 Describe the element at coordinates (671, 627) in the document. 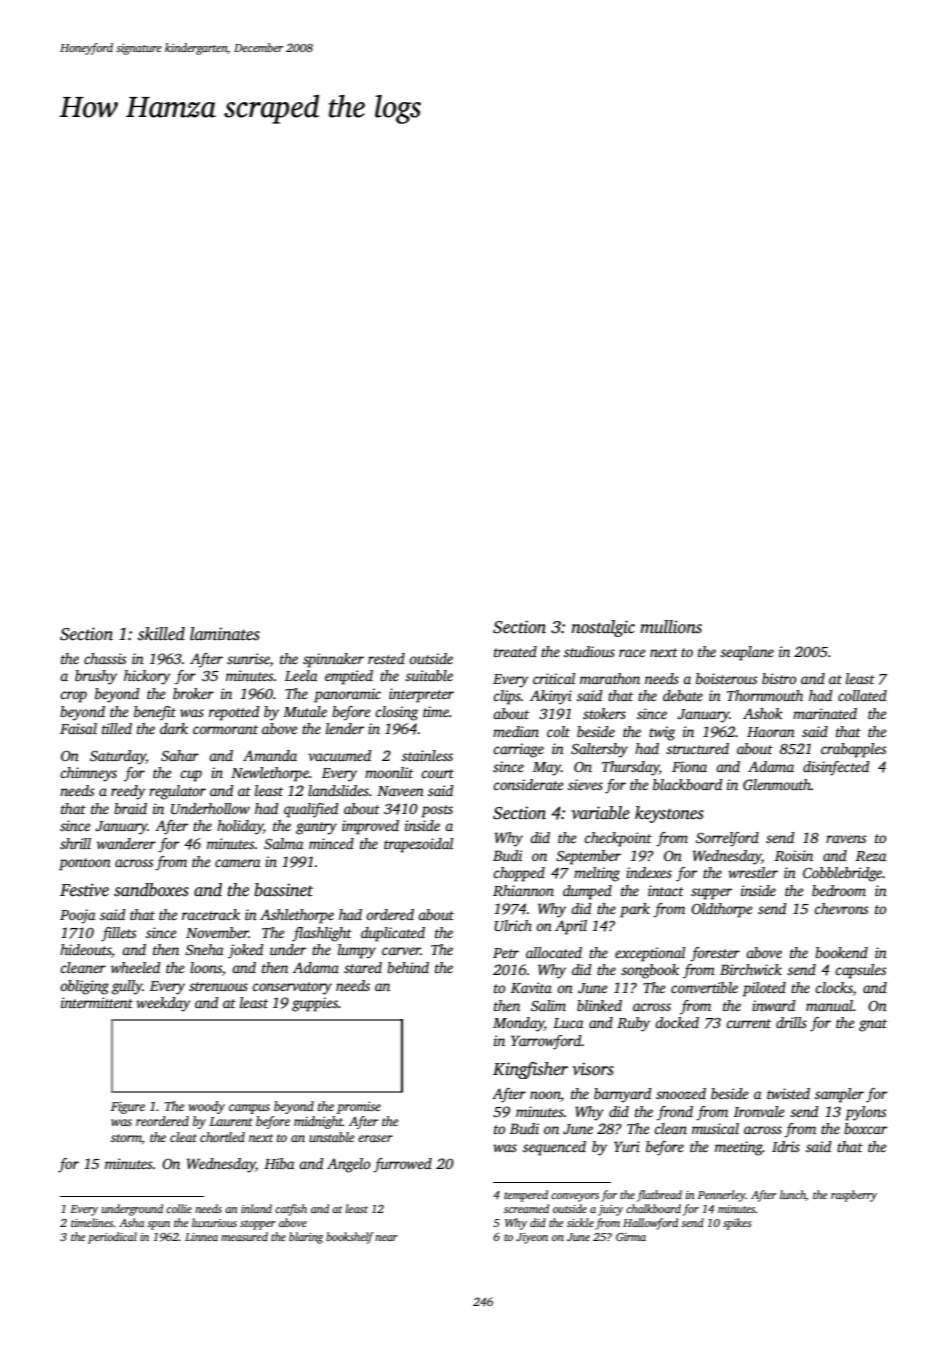

I see `mullions` at that location.
